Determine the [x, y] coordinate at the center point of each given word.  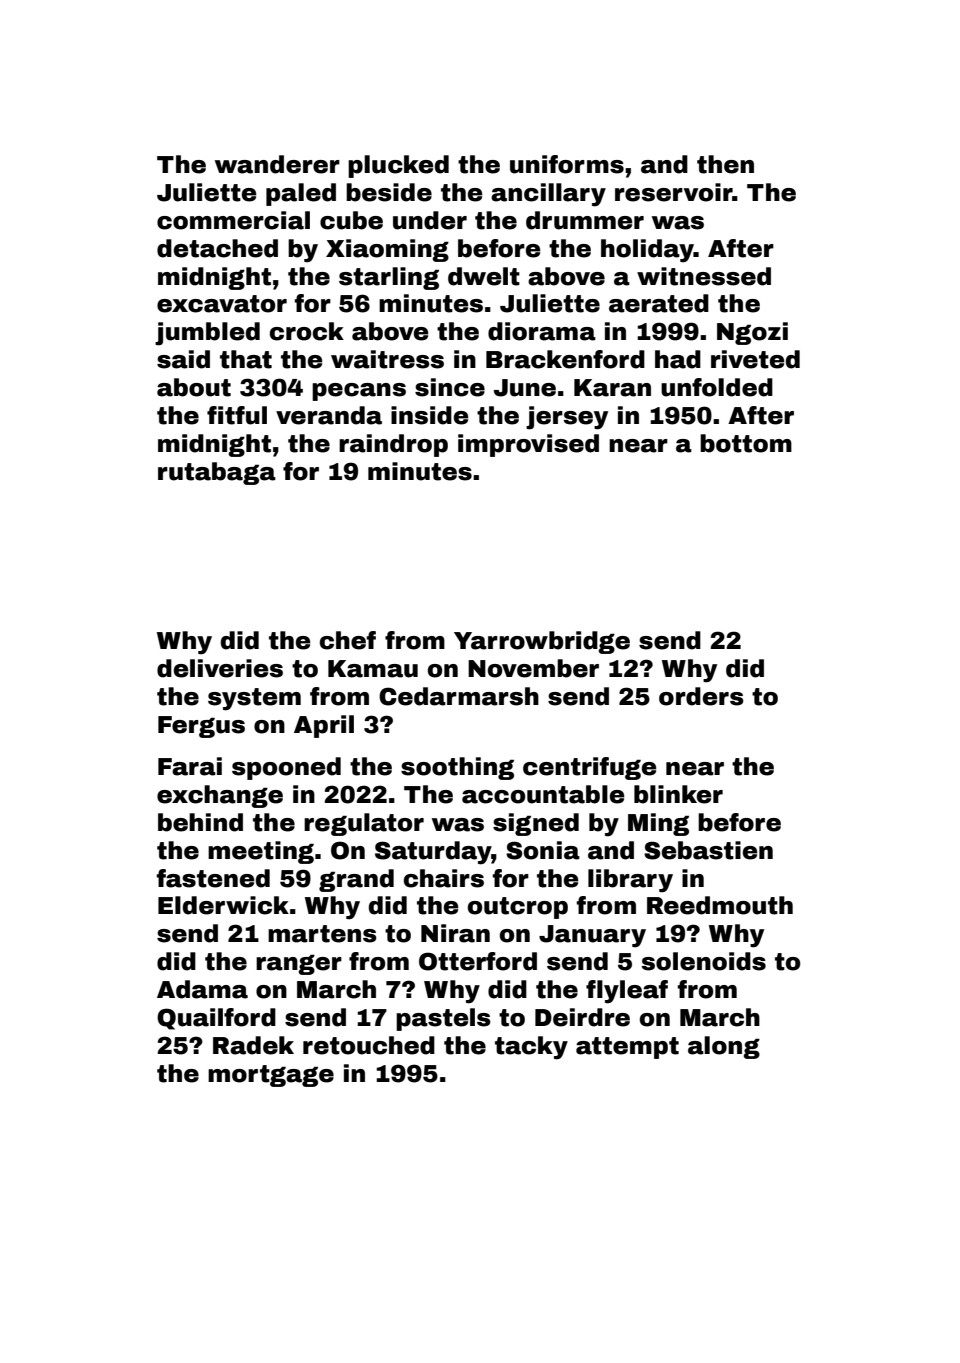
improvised [528, 445]
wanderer [277, 164]
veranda [329, 415]
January [592, 936]
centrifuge [590, 768]
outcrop [518, 908]
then [725, 164]
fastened [213, 878]
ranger [299, 964]
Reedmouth [720, 905]
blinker [678, 794]
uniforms [567, 164]
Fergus [201, 727]
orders [701, 696]
